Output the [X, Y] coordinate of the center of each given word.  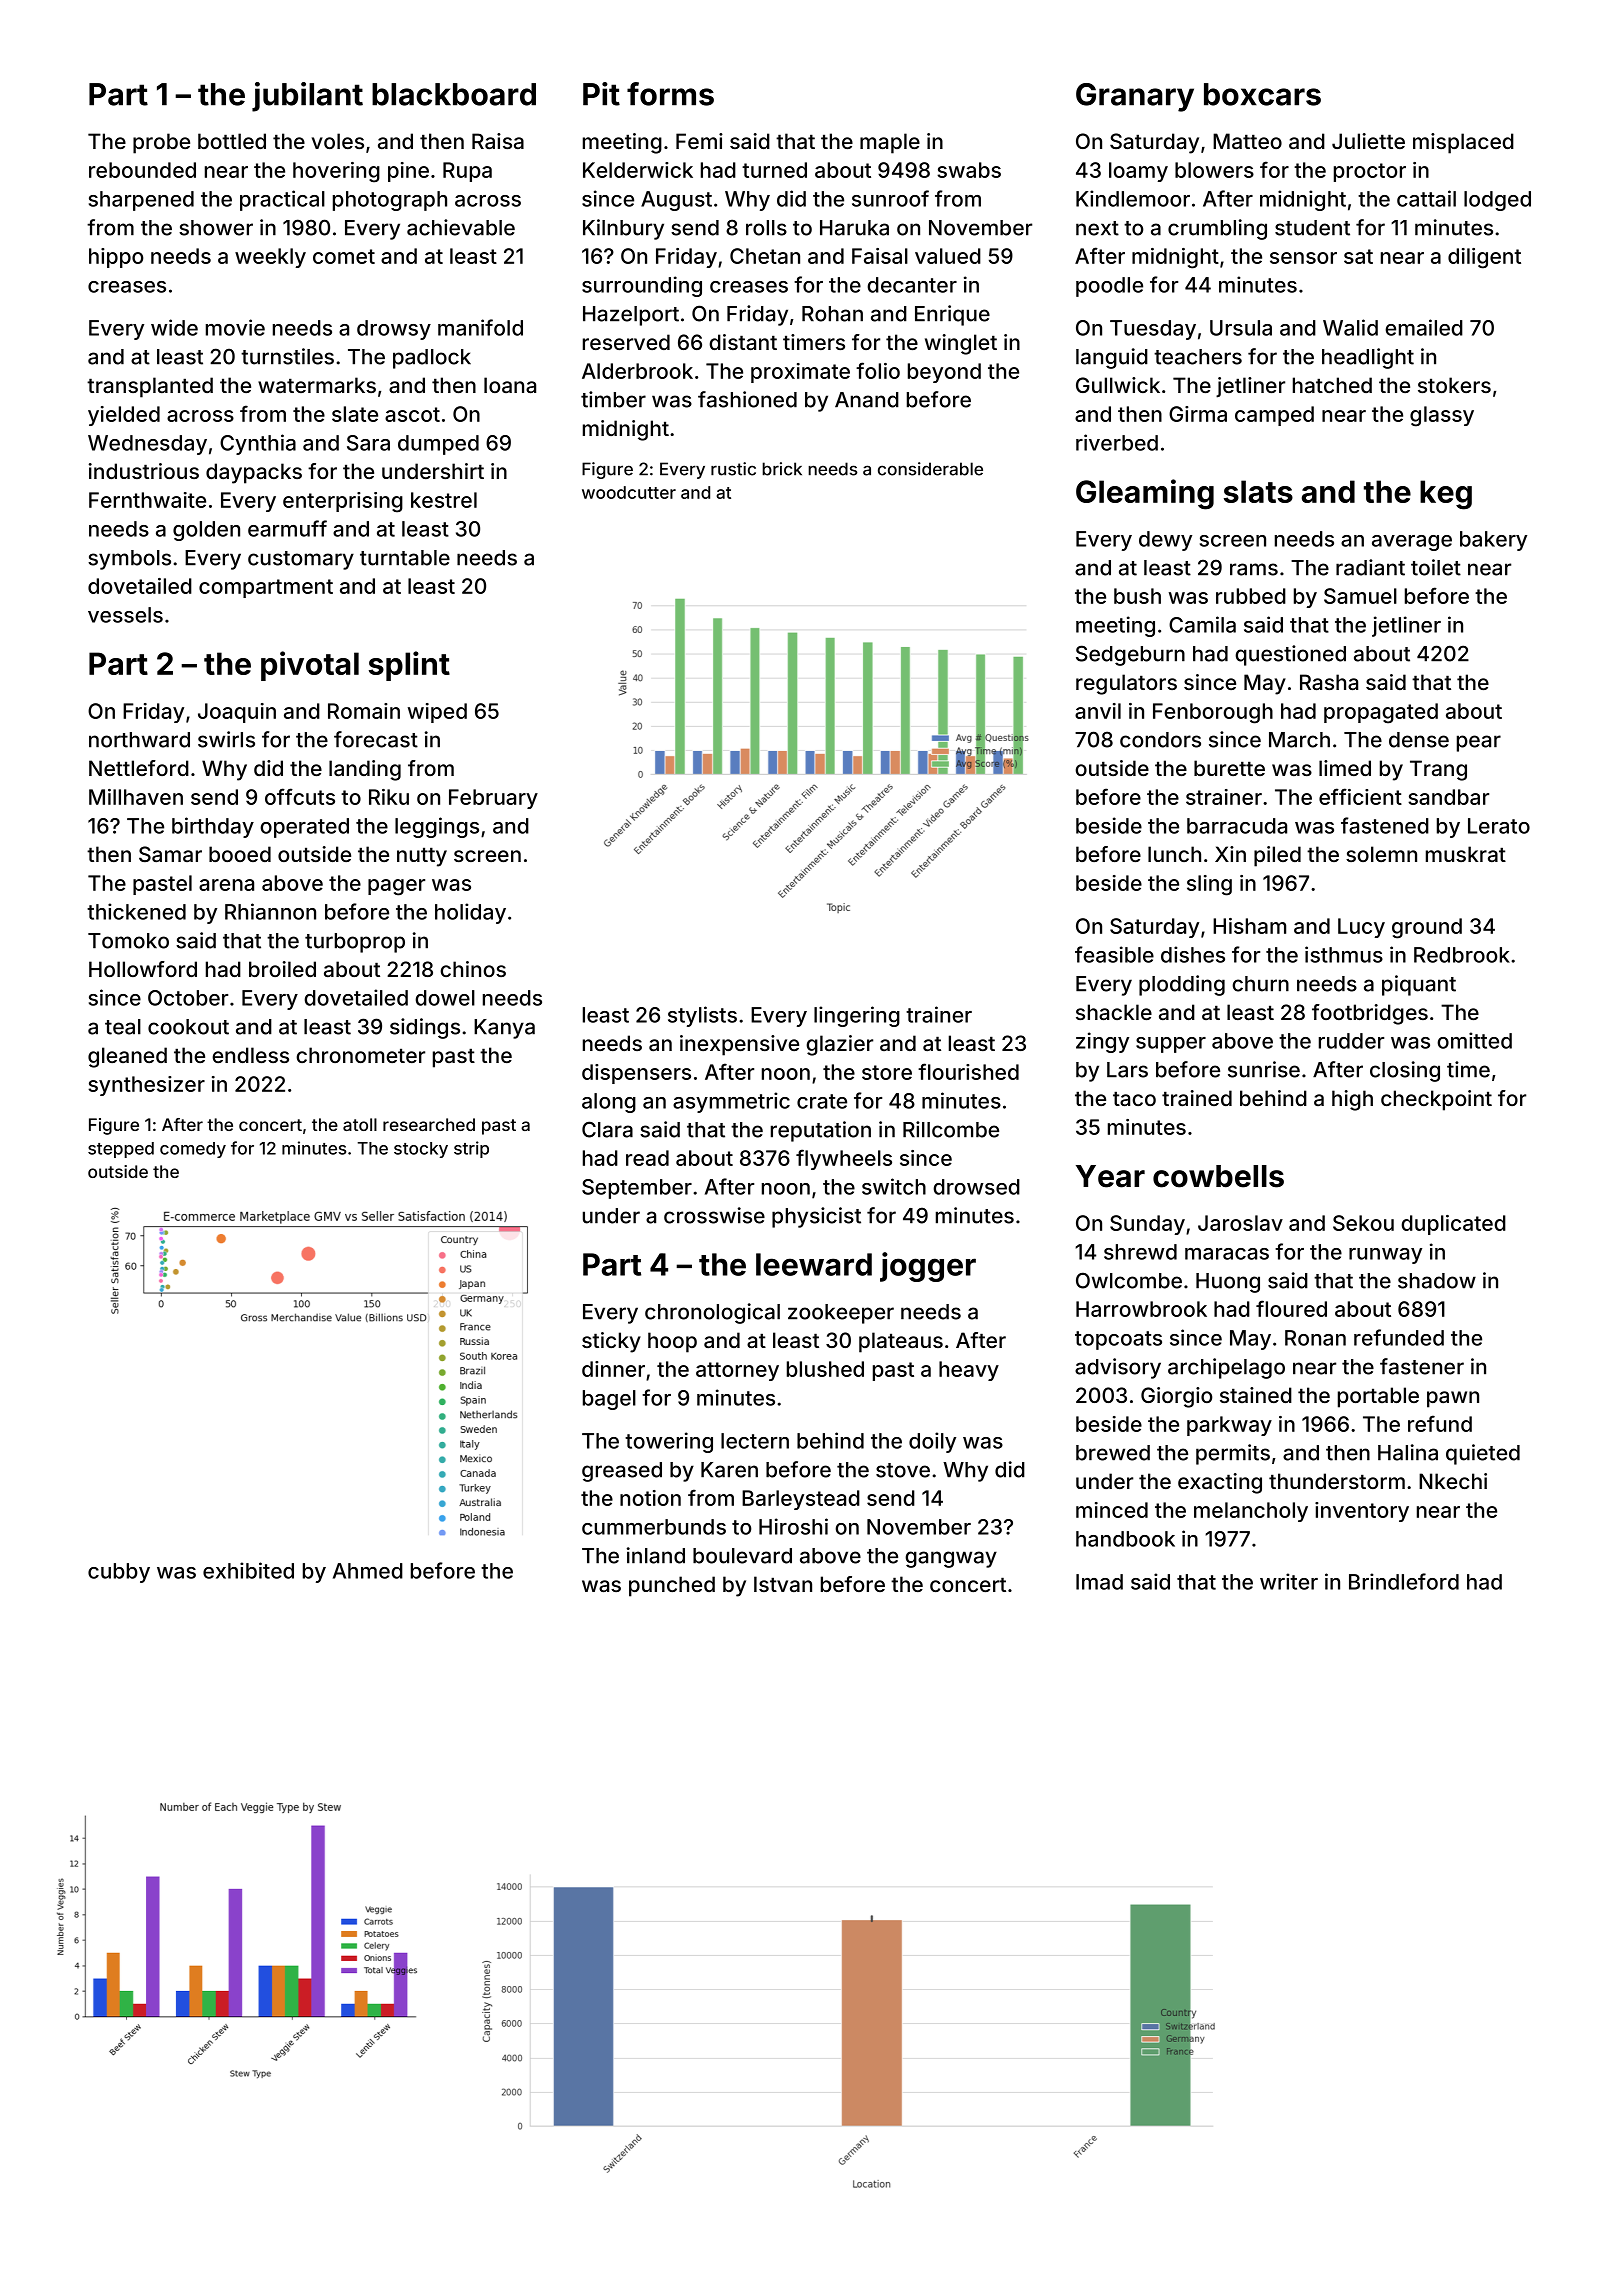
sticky [611, 1342]
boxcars [1262, 94]
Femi [699, 141]
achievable [461, 227]
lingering [857, 1016]
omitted [1474, 1040]
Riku [389, 797]
